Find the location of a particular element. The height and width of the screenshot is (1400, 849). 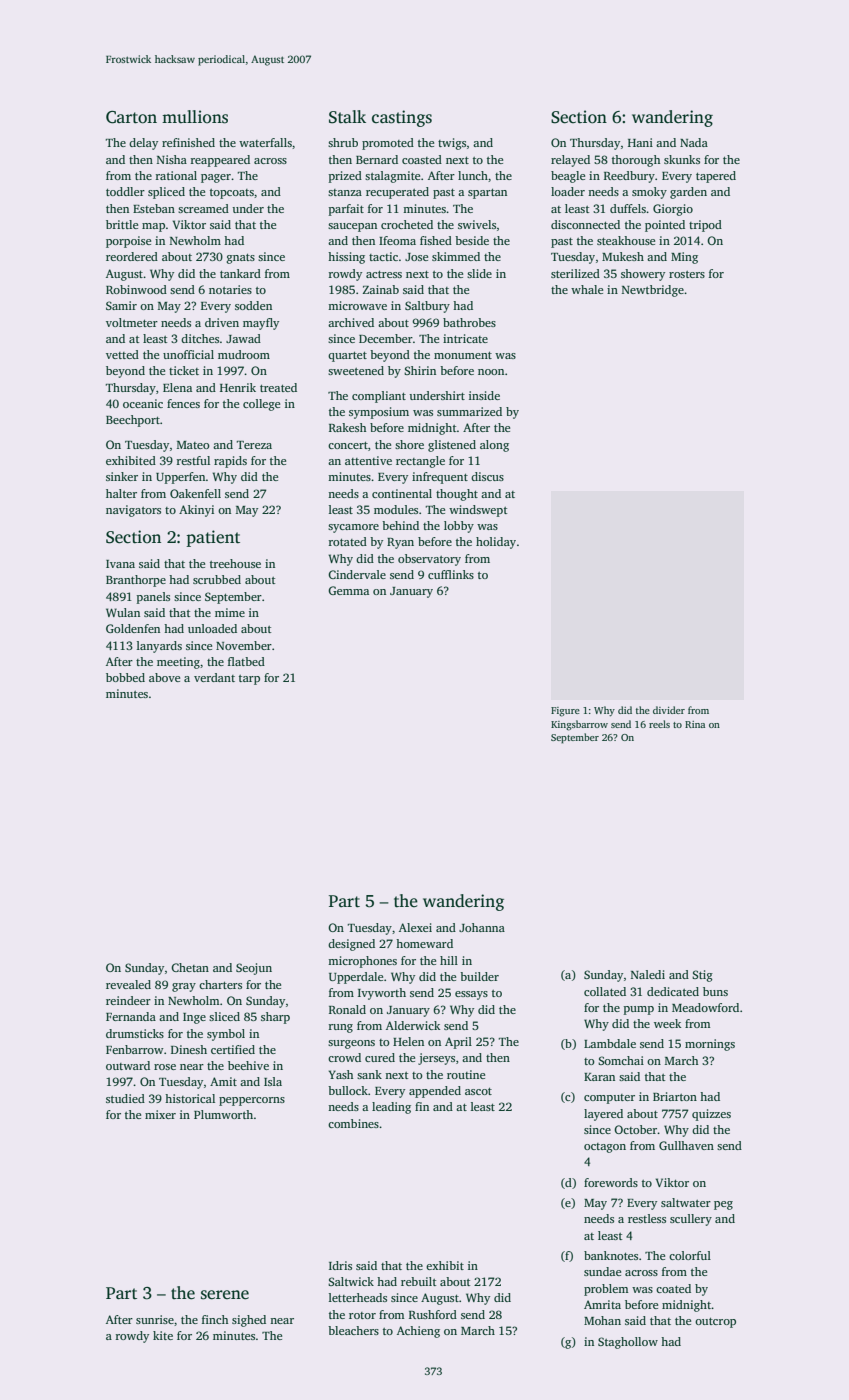

topcoats is located at coordinates (232, 194).
